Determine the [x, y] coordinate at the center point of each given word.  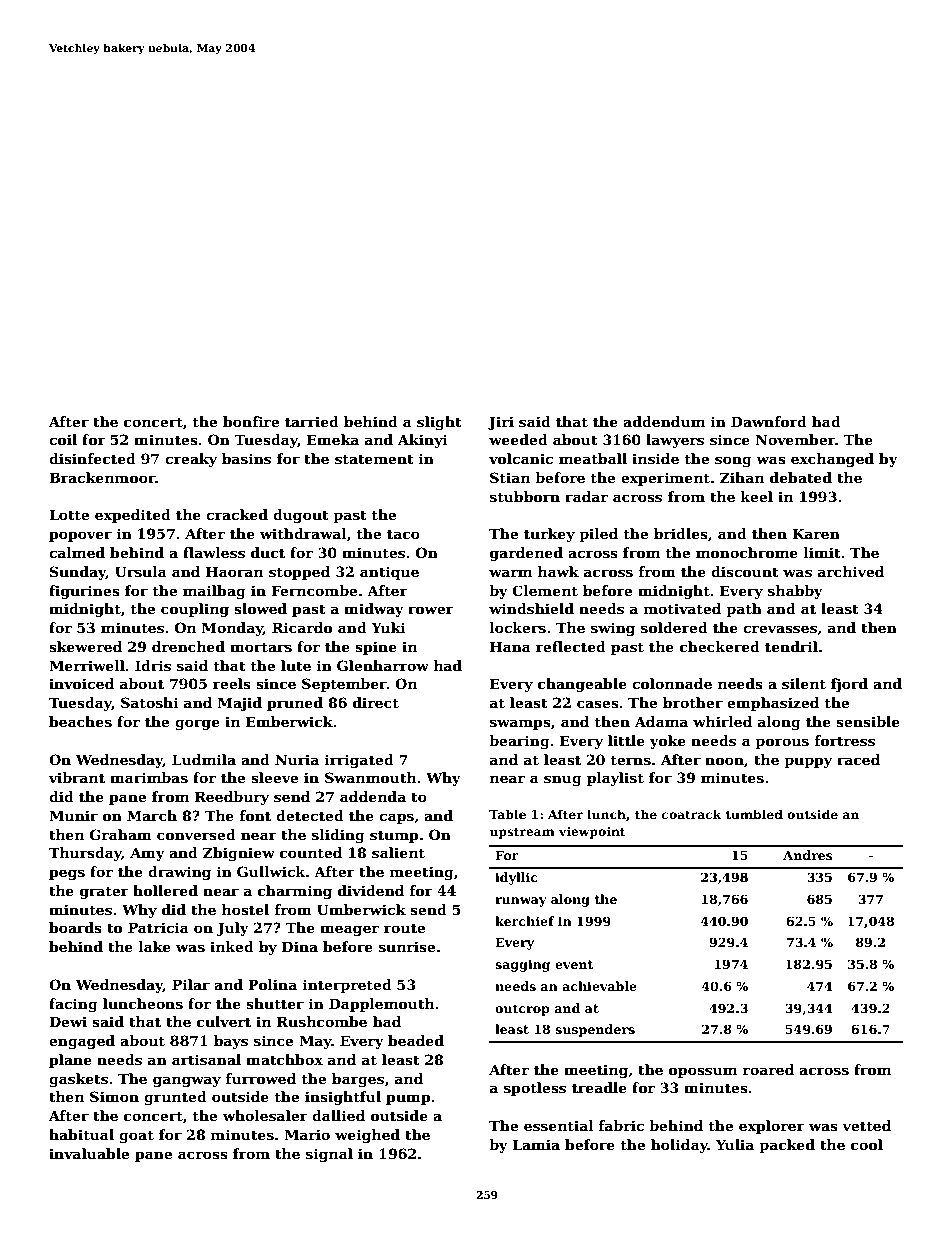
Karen [816, 533]
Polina [272, 984]
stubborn [525, 496]
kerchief [524, 921]
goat [136, 1136]
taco [403, 534]
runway [521, 902]
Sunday [78, 573]
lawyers [675, 441]
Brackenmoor [102, 477]
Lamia [536, 1144]
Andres [808, 855]
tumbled [754, 814]
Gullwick [271, 871]
